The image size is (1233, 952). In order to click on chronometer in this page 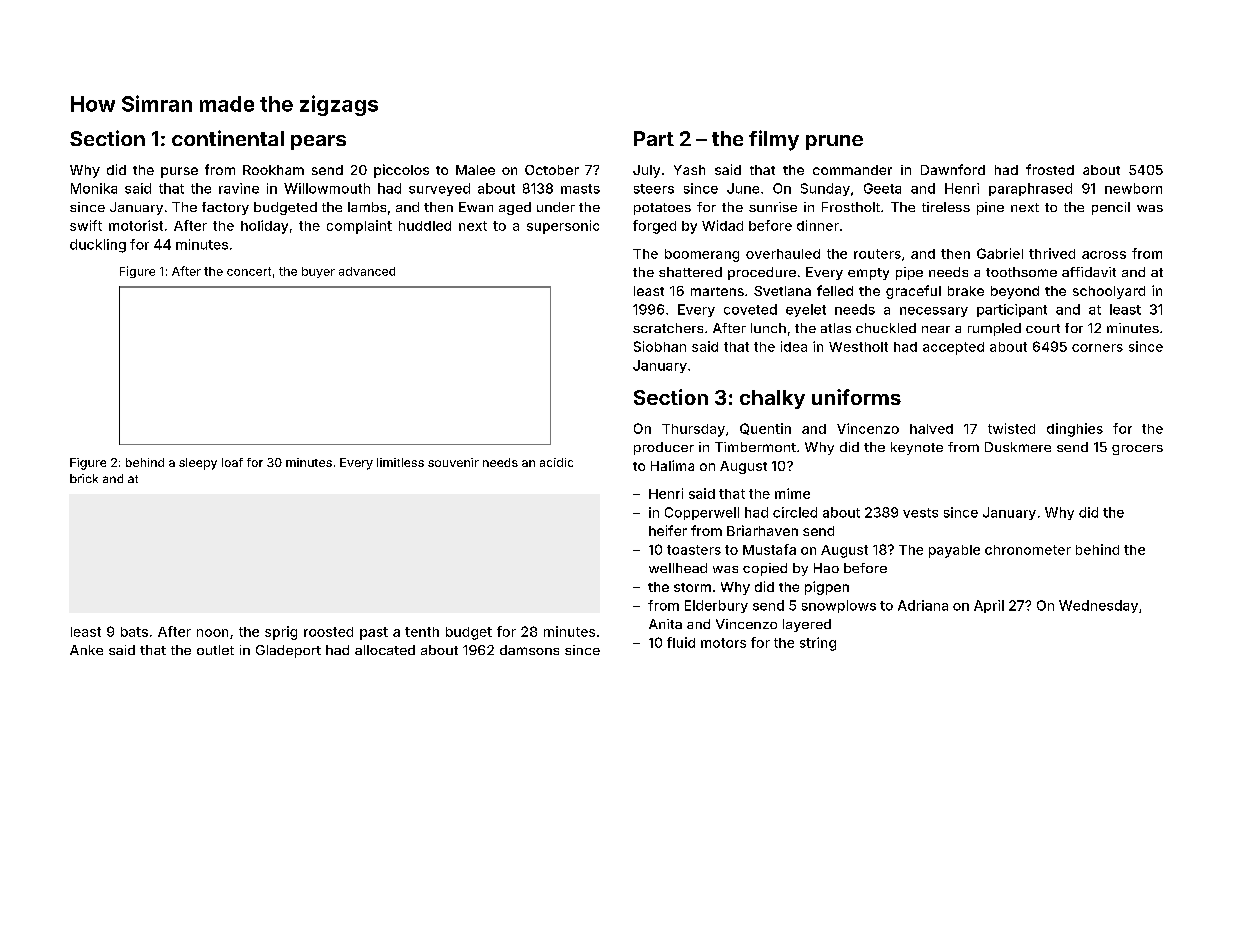, I will do `click(1028, 550)`.
